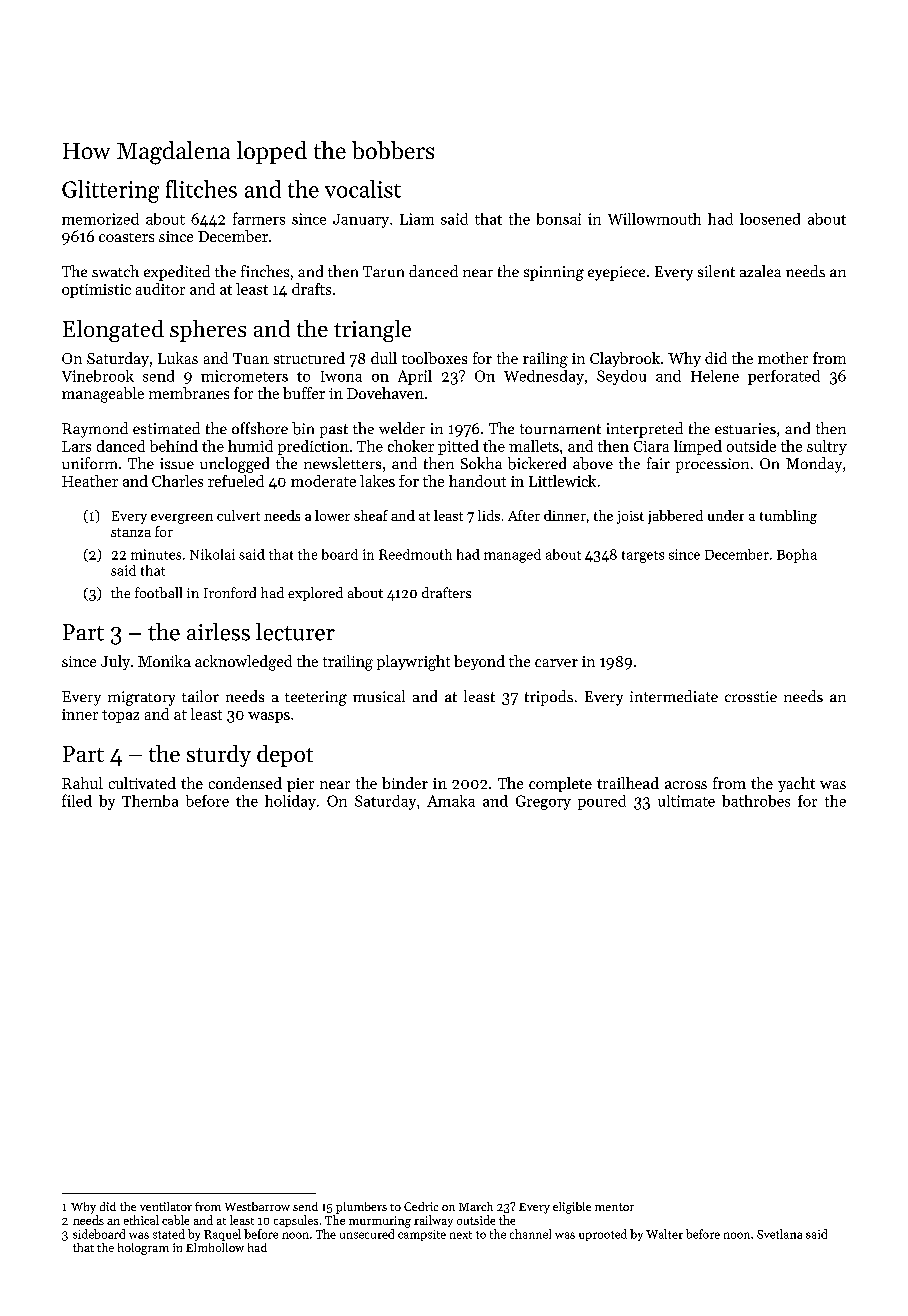 Image resolution: width=908 pixels, height=1316 pixels. I want to click on flitches, so click(201, 189).
